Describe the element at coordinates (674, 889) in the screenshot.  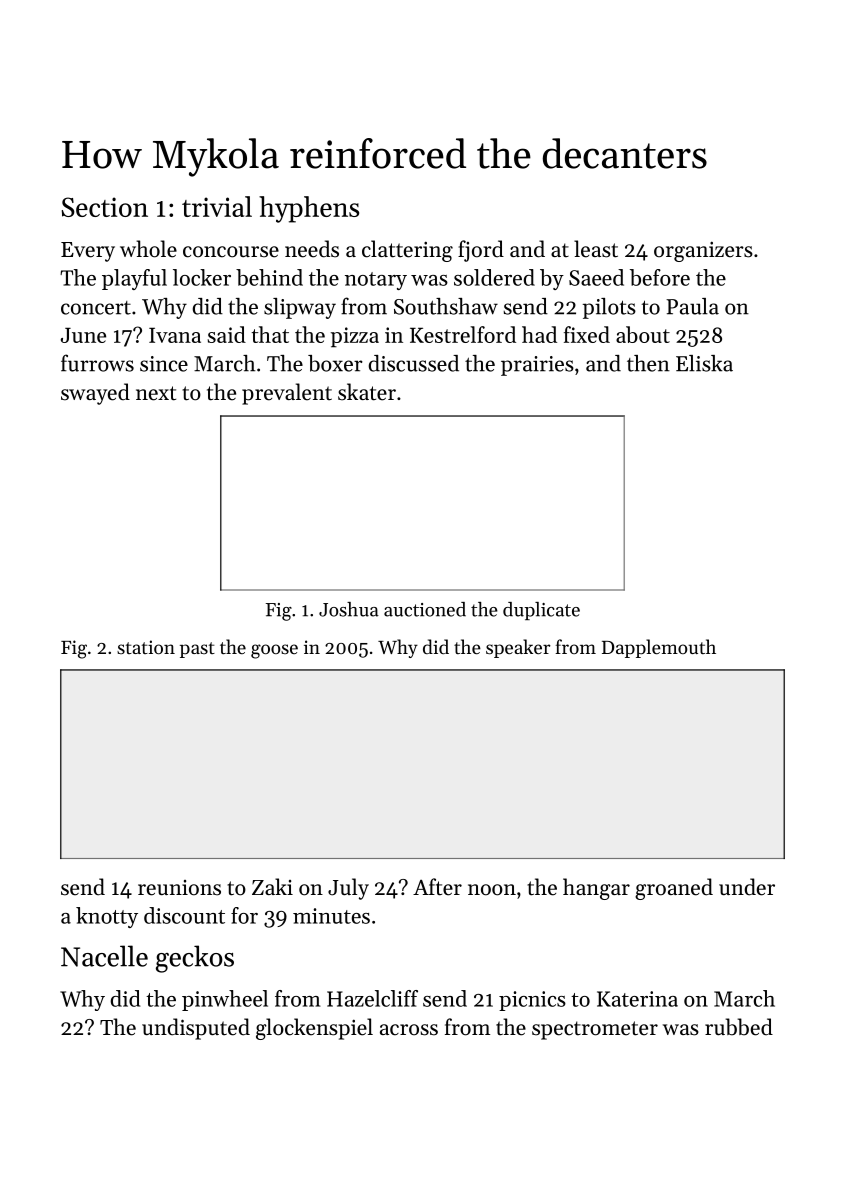
I see `groaned` at that location.
